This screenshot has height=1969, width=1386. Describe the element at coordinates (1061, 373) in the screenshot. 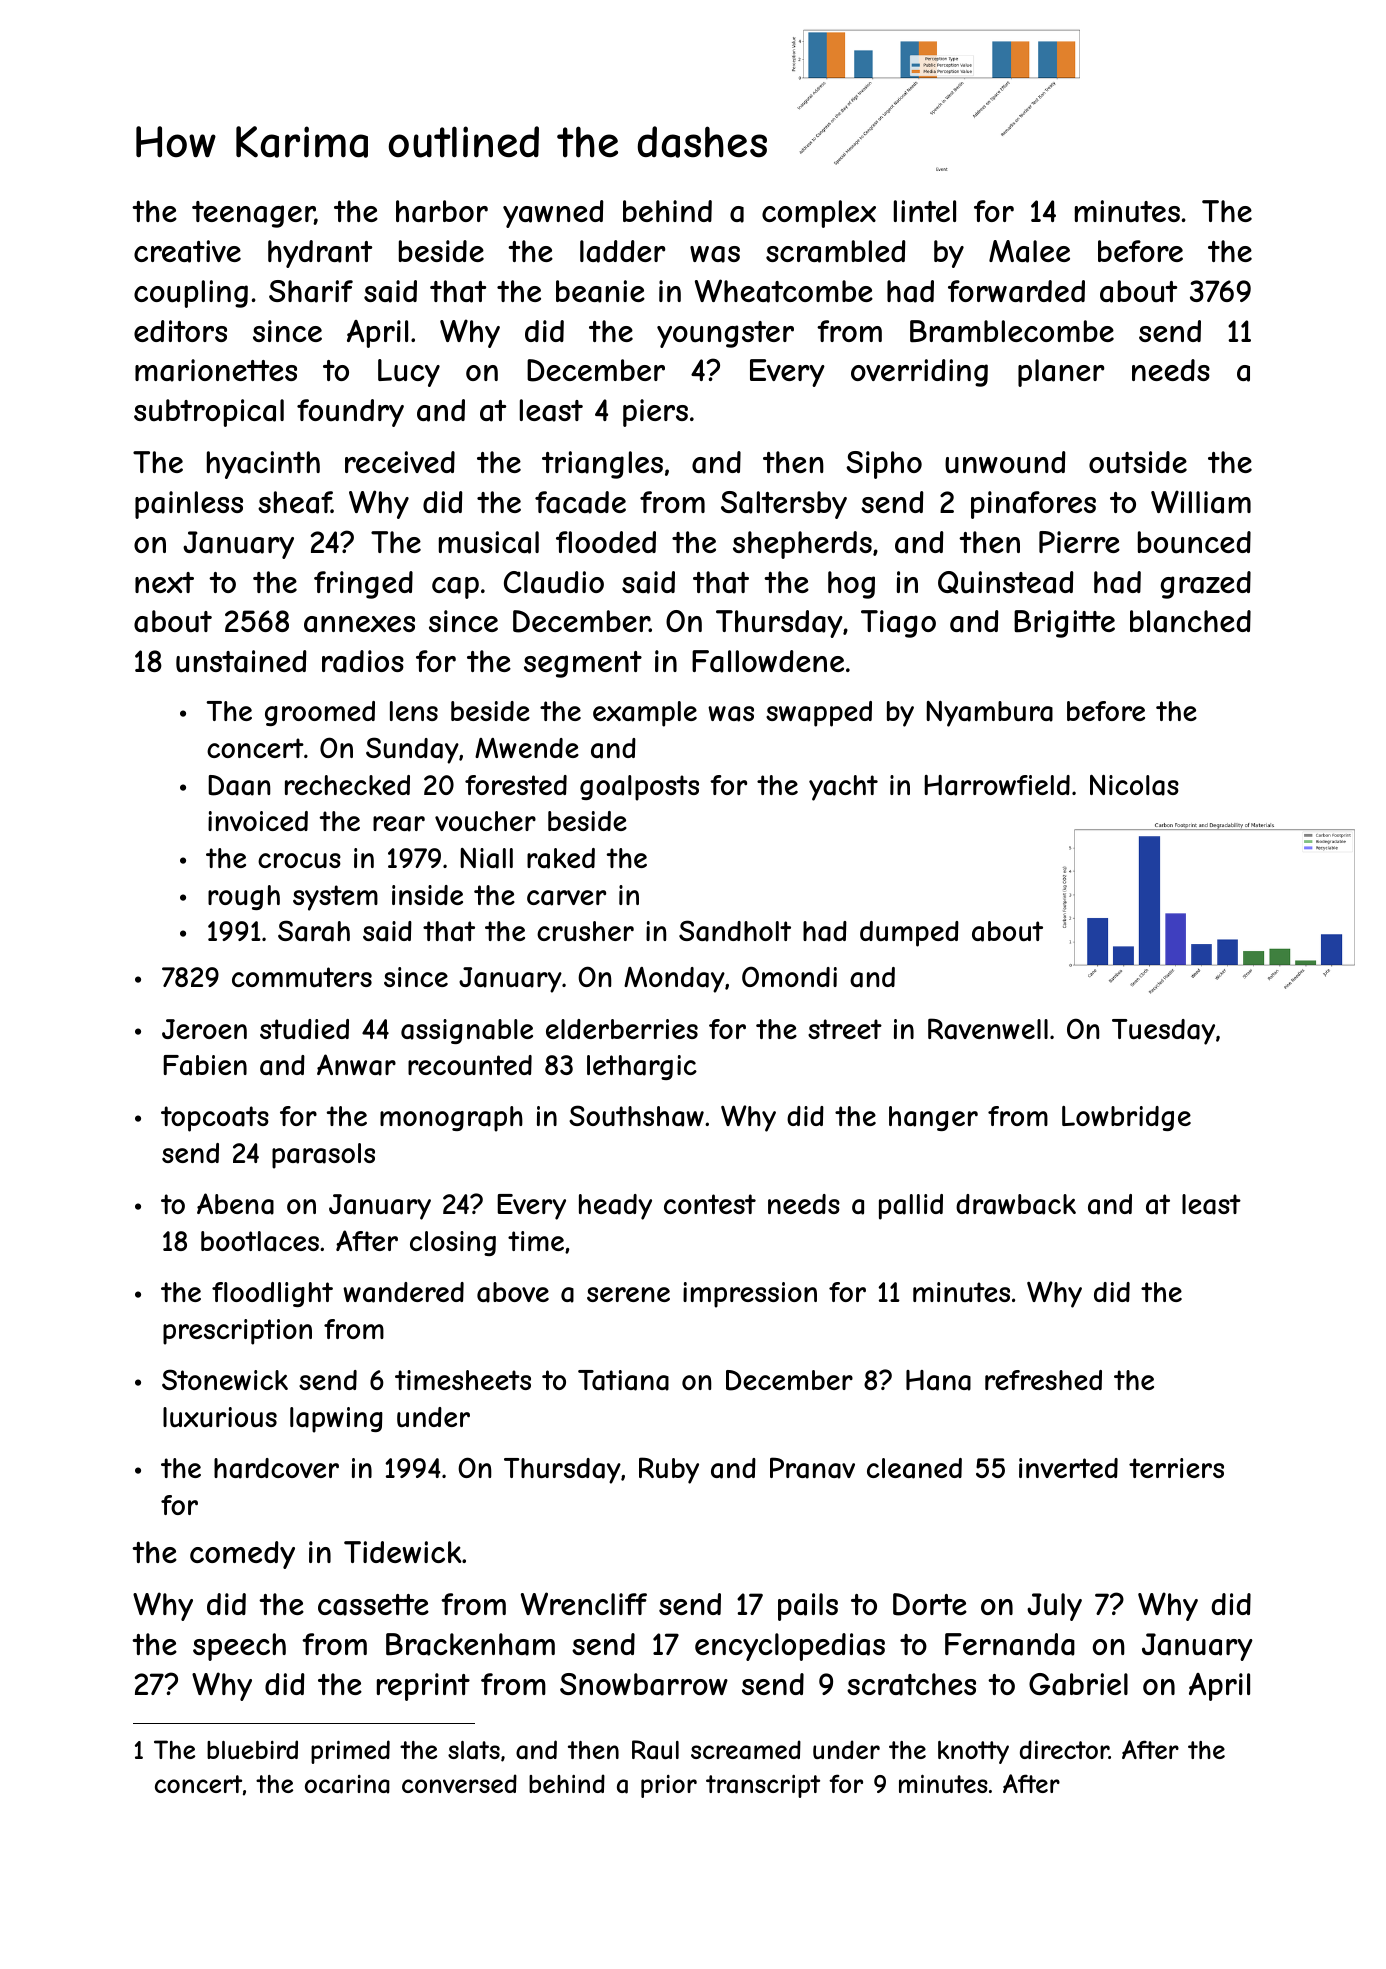

I see `planer` at that location.
